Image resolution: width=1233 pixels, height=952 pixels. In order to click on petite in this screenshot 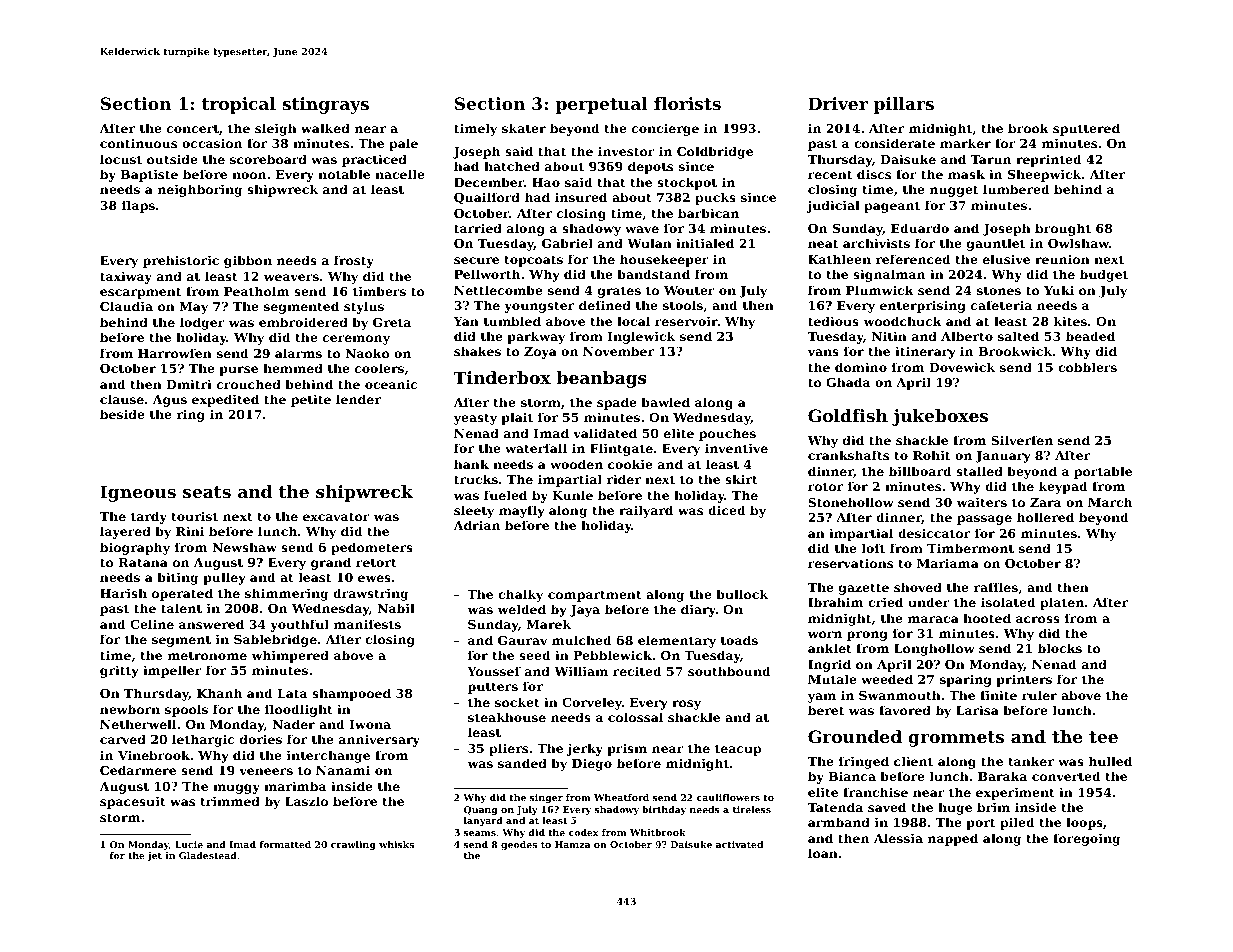, I will do `click(311, 400)`.
